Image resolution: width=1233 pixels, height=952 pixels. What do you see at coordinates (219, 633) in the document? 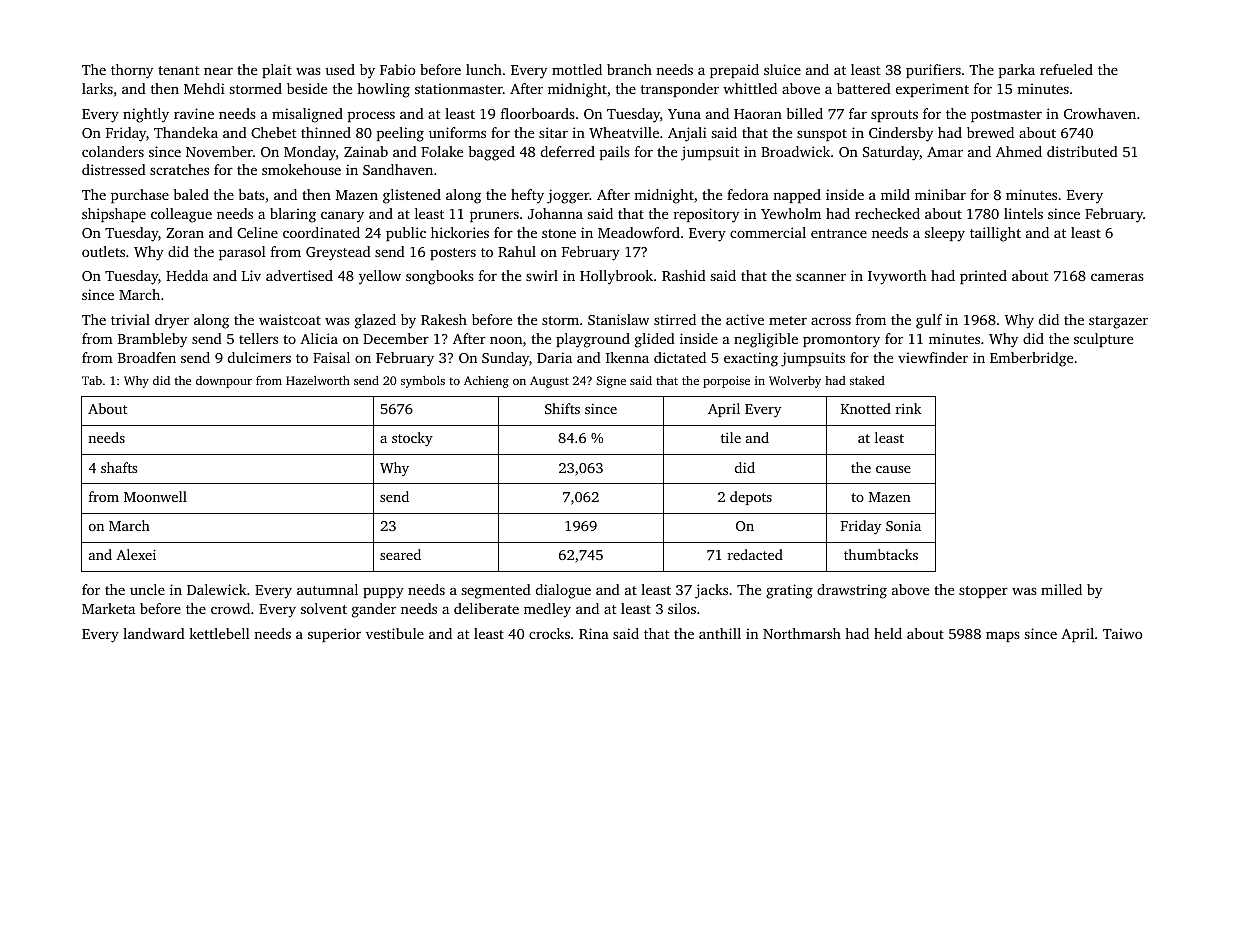
I see `kettlebell` at bounding box center [219, 633].
